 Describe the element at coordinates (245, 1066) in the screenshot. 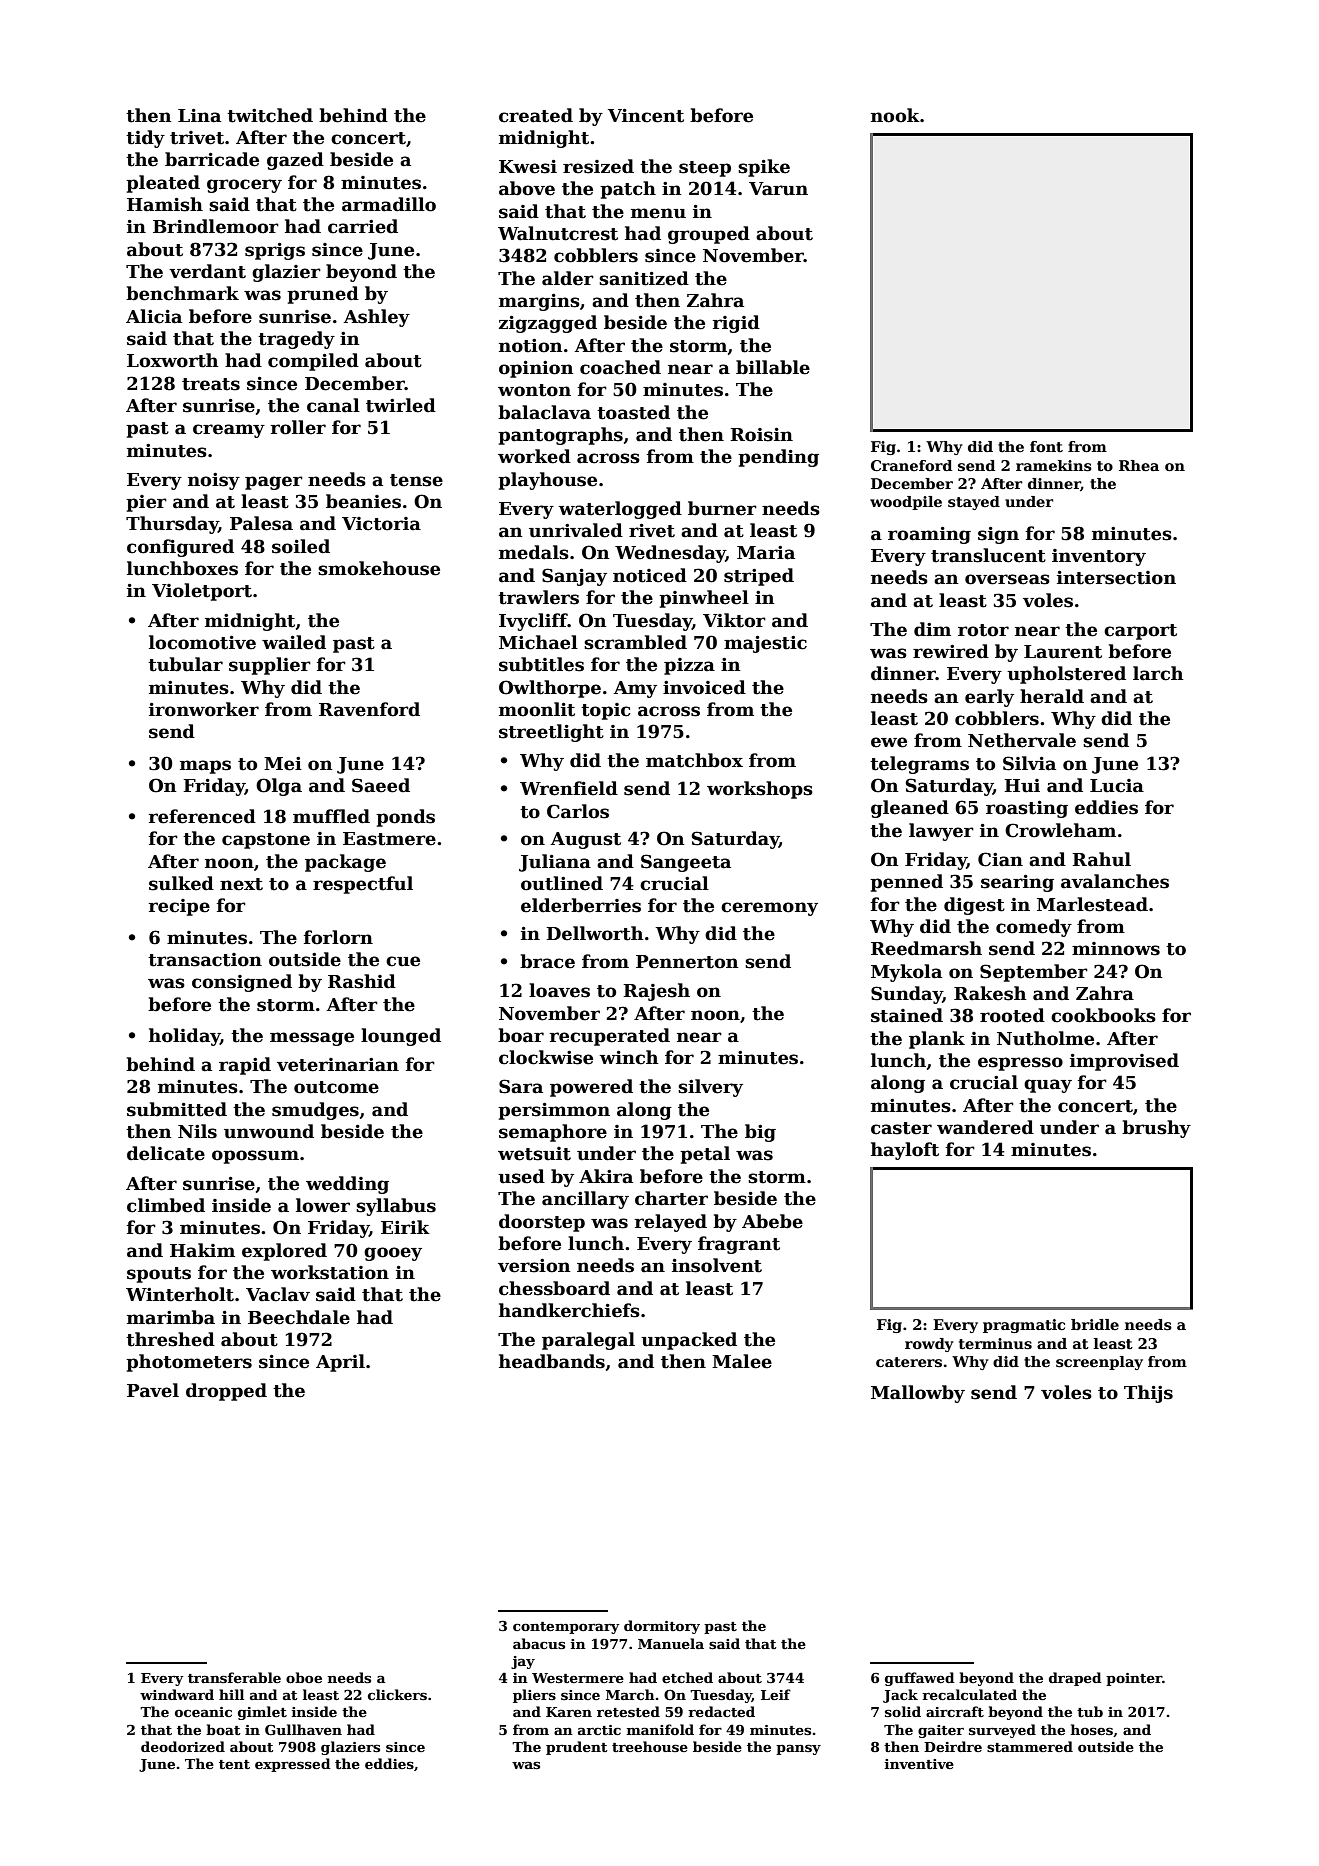

I see `rapid` at that location.
